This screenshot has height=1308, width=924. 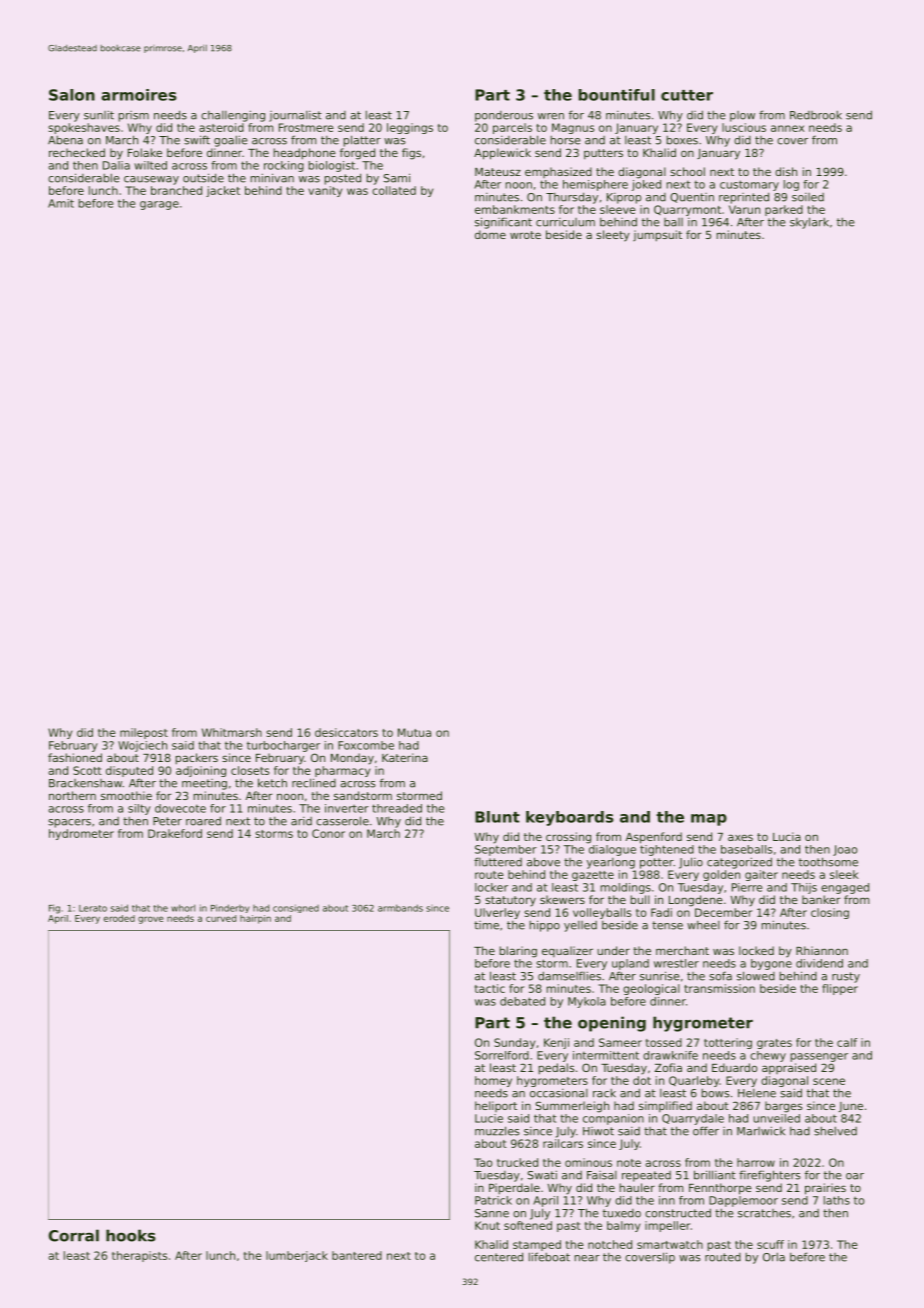 What do you see at coordinates (139, 1256) in the screenshot?
I see `therapists` at bounding box center [139, 1256].
